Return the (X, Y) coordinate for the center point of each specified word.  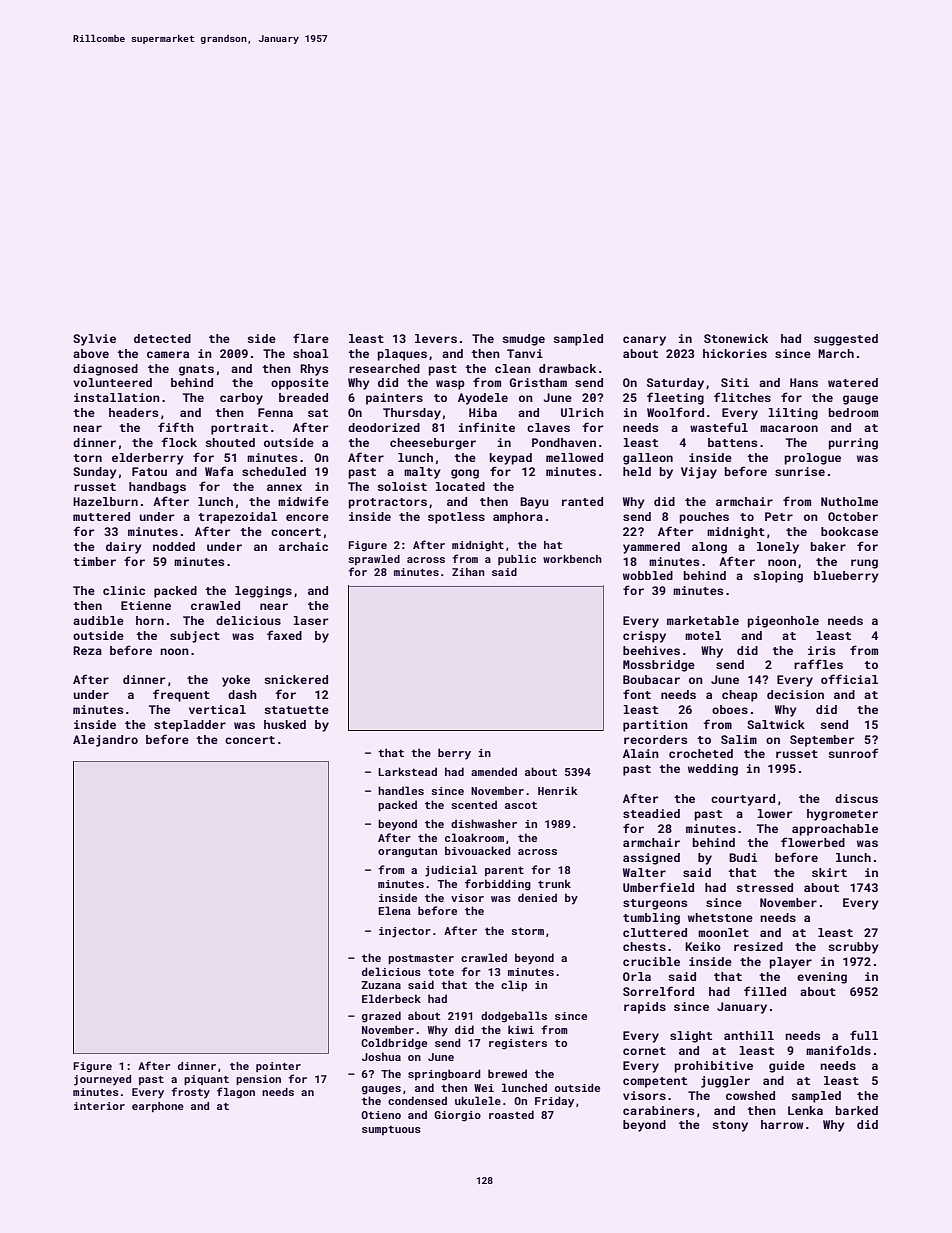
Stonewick (736, 338)
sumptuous (391, 1130)
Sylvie (94, 340)
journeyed (102, 1080)
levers (436, 338)
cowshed (750, 1095)
